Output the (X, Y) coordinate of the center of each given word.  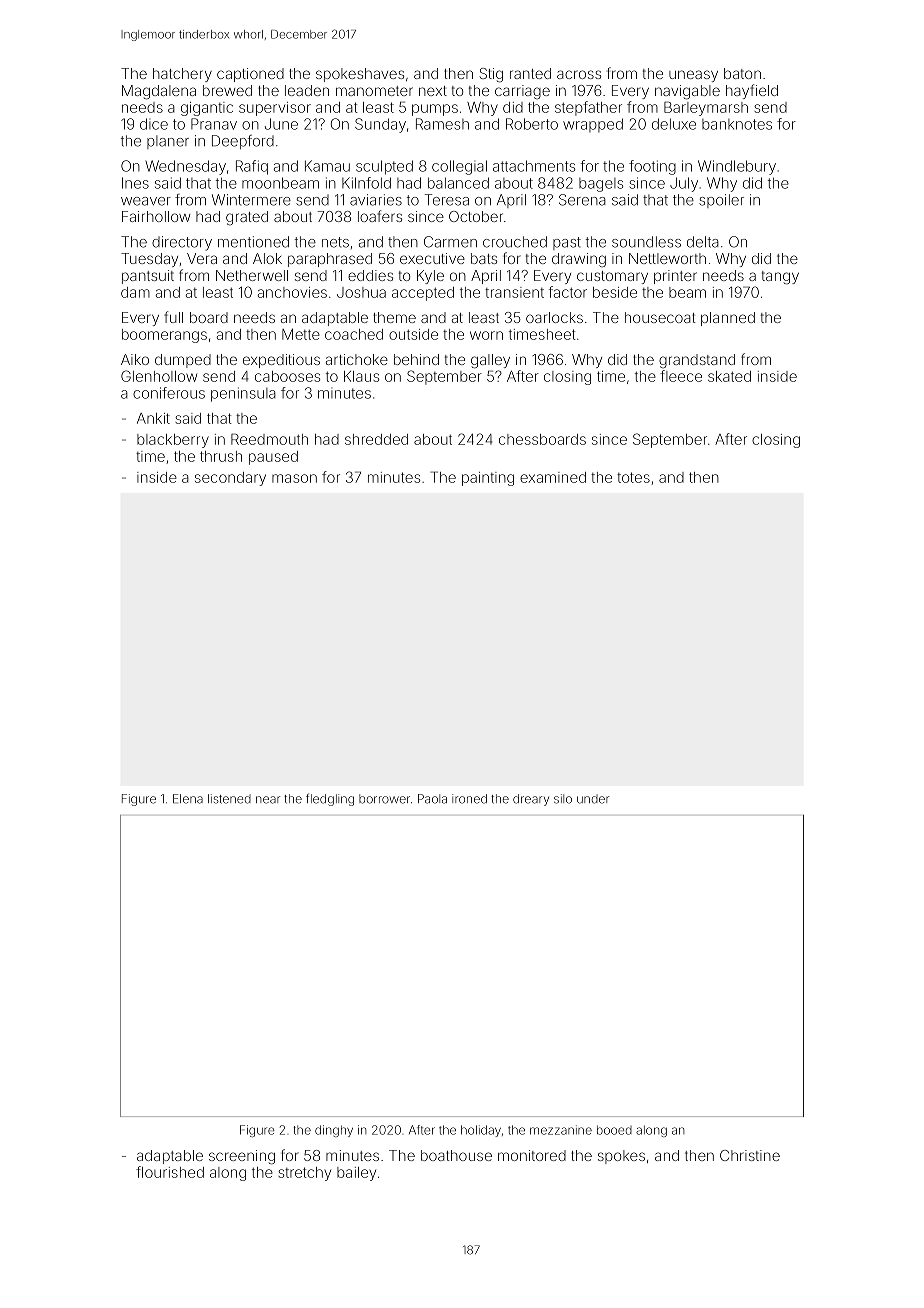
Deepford (243, 142)
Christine (750, 1155)
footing (652, 167)
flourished (170, 1172)
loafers (380, 216)
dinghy (334, 1131)
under (593, 799)
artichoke (357, 359)
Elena (188, 799)
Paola (432, 799)
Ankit (153, 418)
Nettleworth (667, 258)
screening (242, 1157)
